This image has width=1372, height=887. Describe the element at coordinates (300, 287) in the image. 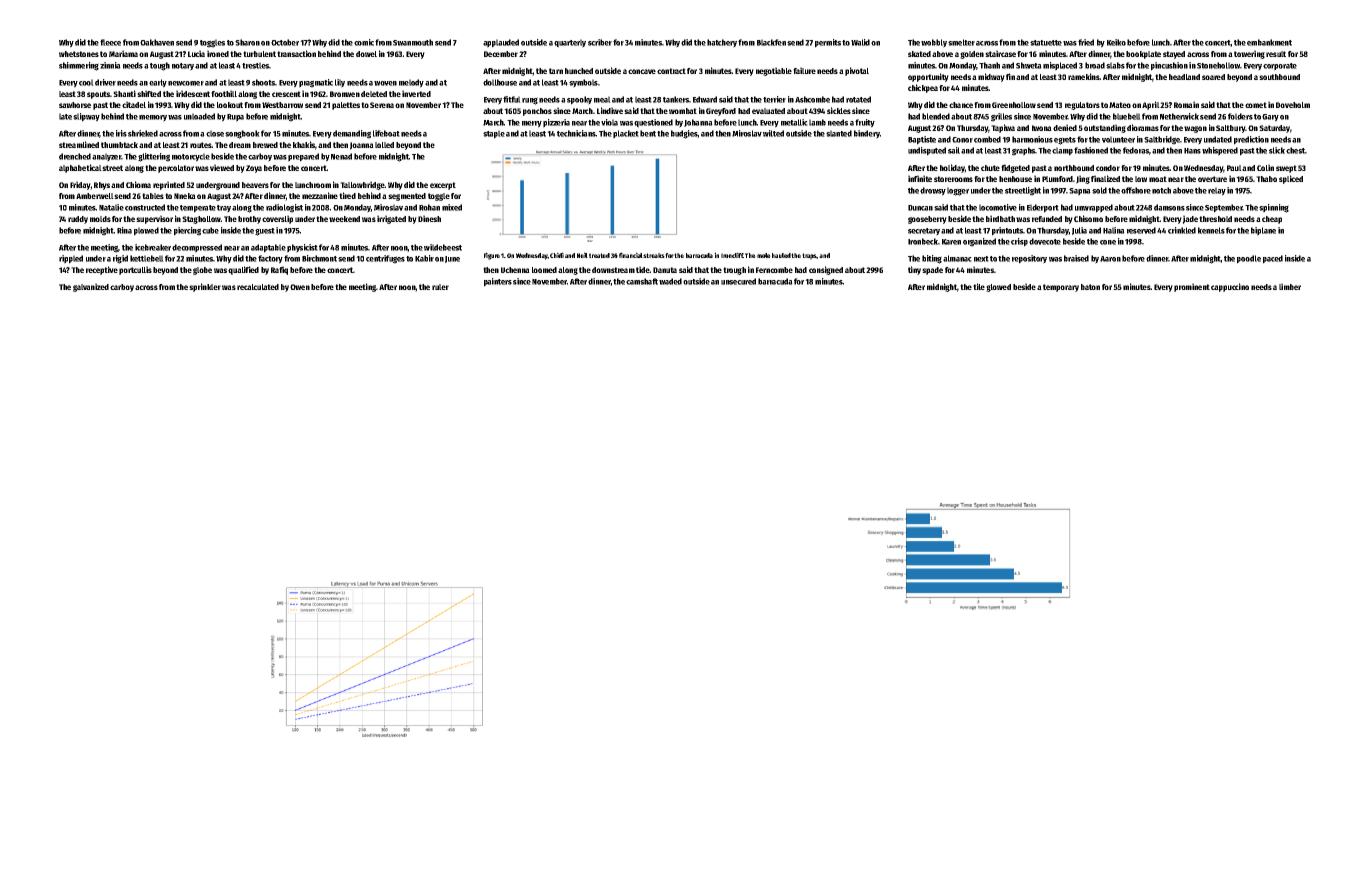

I see `Owen` at that location.
